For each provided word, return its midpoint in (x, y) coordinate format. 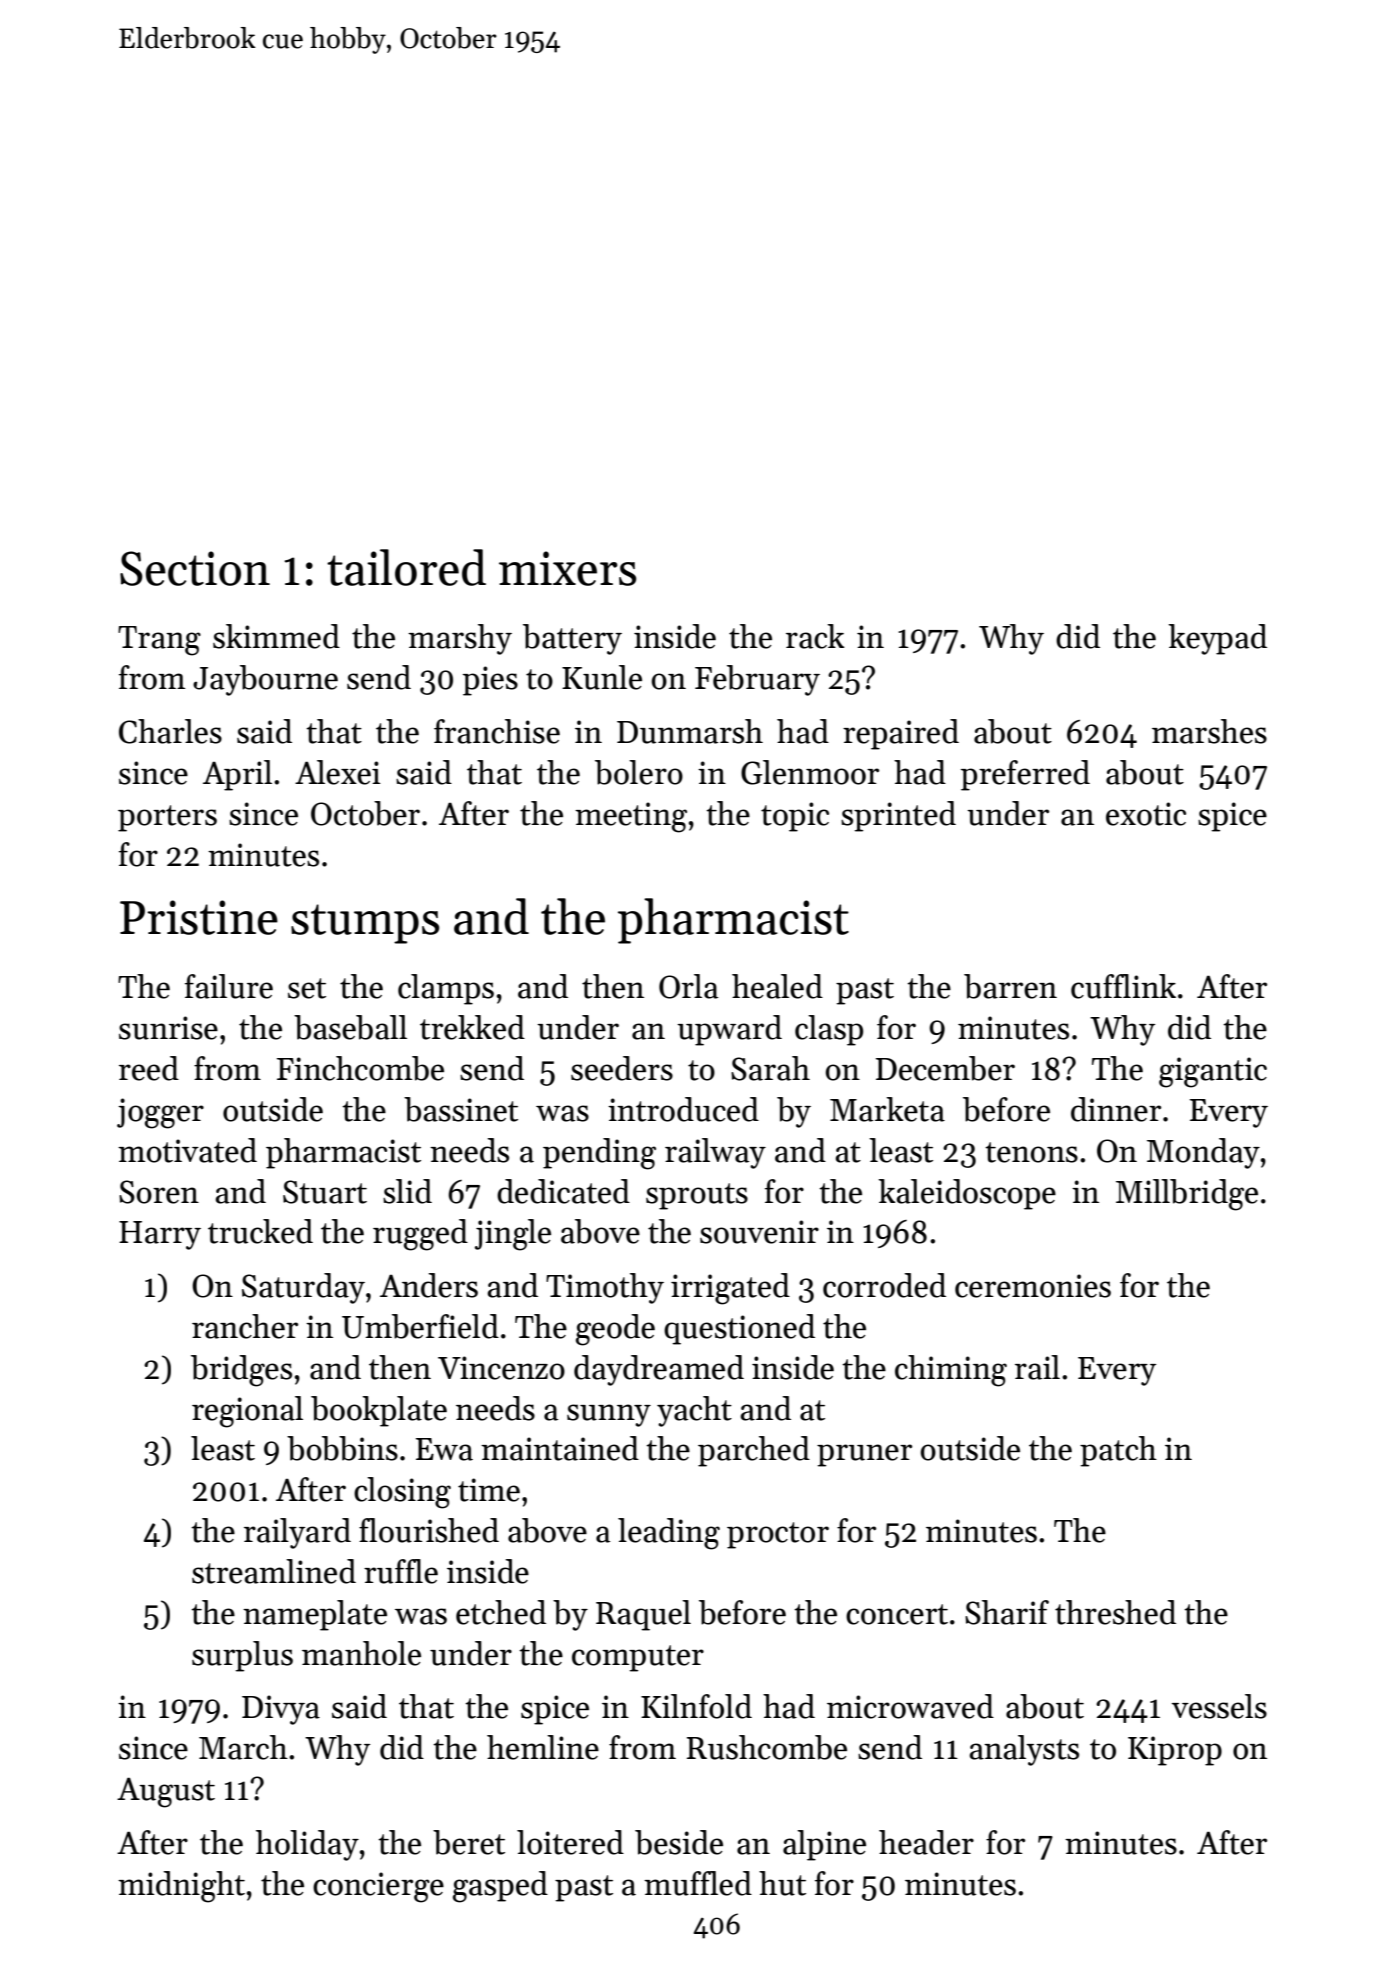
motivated (187, 1150)
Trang (159, 641)
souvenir (759, 1232)
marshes (1209, 731)
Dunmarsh (690, 731)
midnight (181, 1887)
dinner (1116, 1109)
